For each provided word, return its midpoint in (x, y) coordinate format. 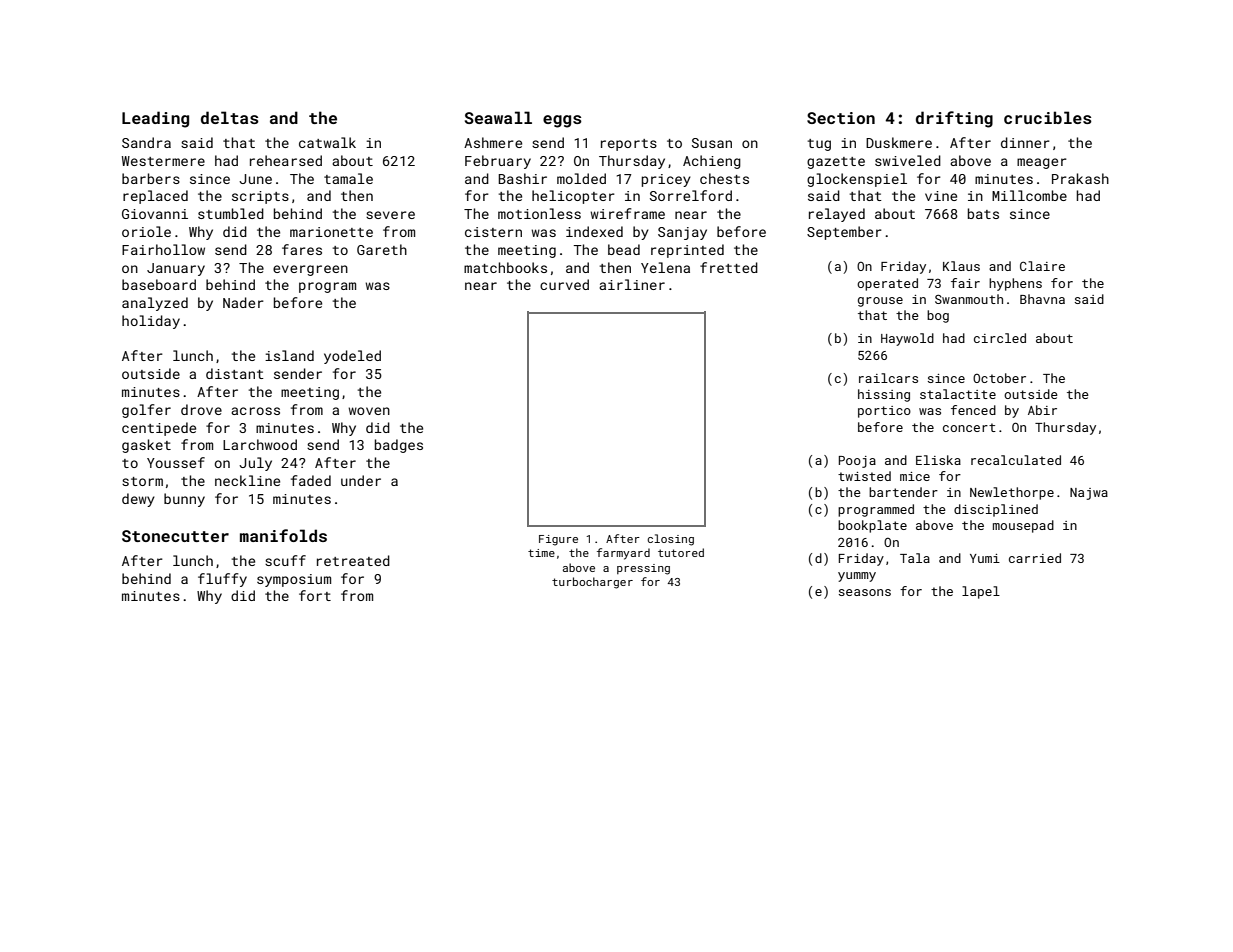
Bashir (522, 178)
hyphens (1015, 284)
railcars (888, 378)
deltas (230, 117)
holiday (151, 322)
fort (315, 595)
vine (941, 196)
